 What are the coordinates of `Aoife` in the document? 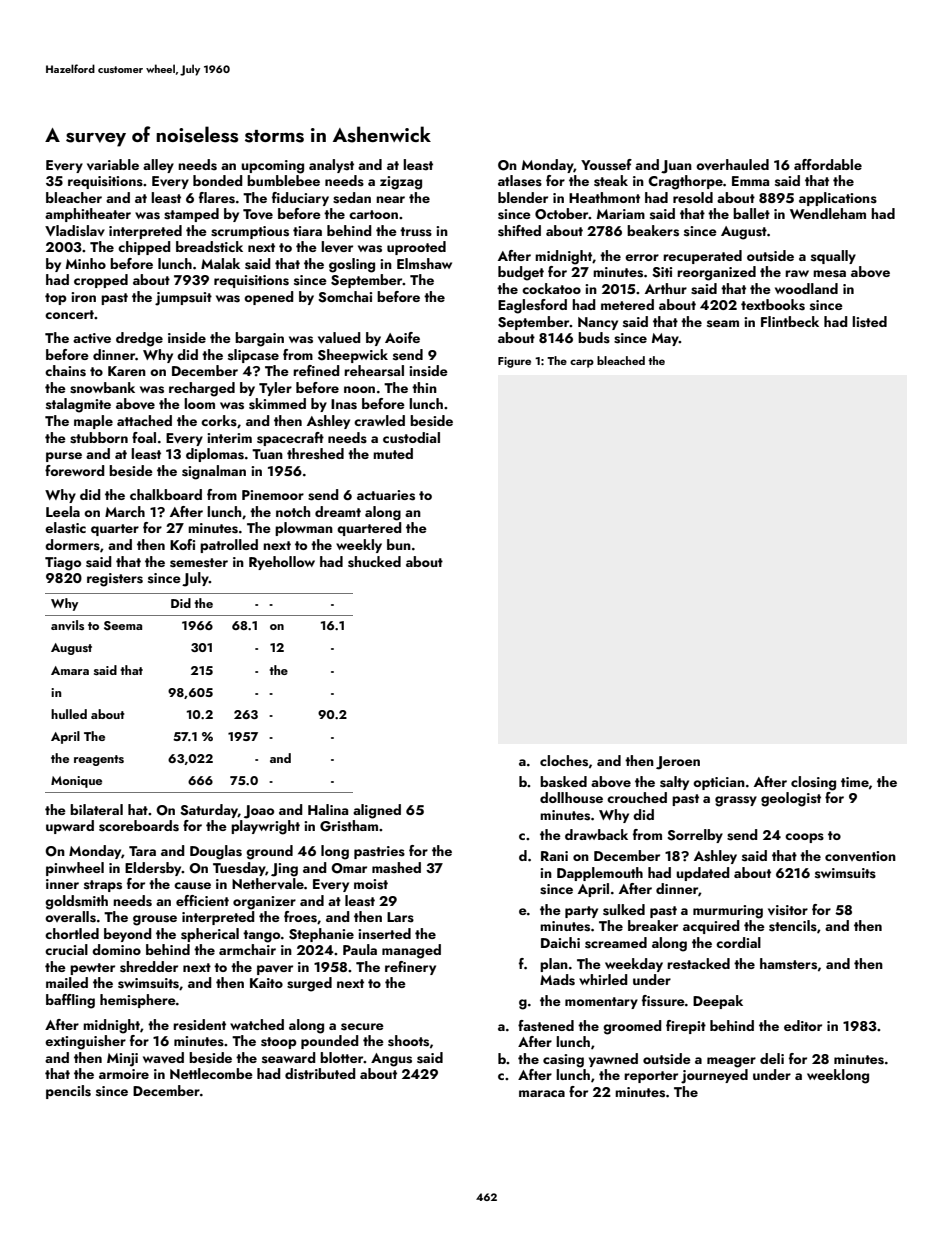 It's located at (402, 337).
